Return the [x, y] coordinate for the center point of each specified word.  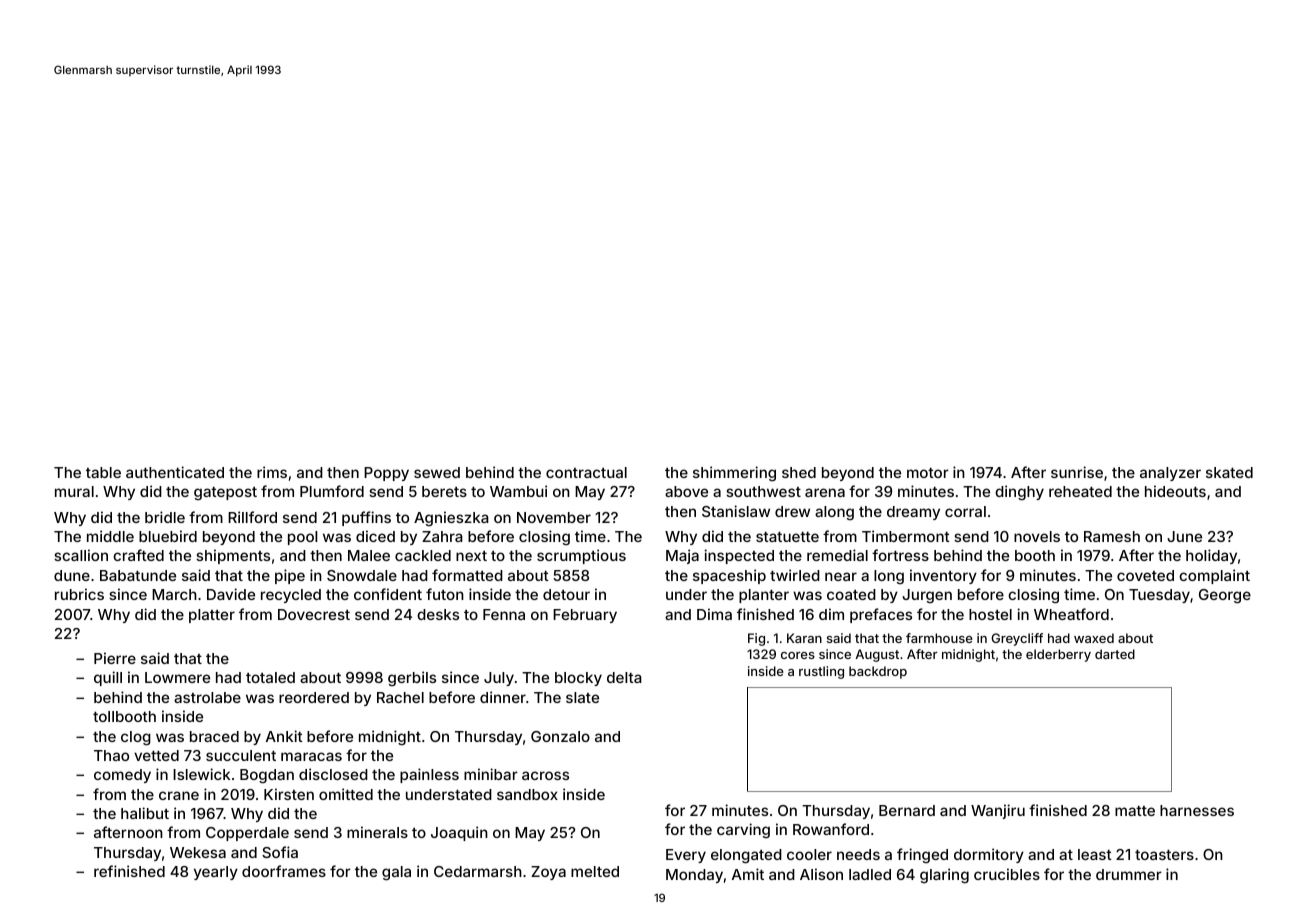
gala [396, 873]
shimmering [734, 474]
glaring [944, 875]
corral [965, 511]
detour [566, 594]
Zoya [548, 873]
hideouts [1175, 491]
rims [272, 472]
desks [438, 614]
